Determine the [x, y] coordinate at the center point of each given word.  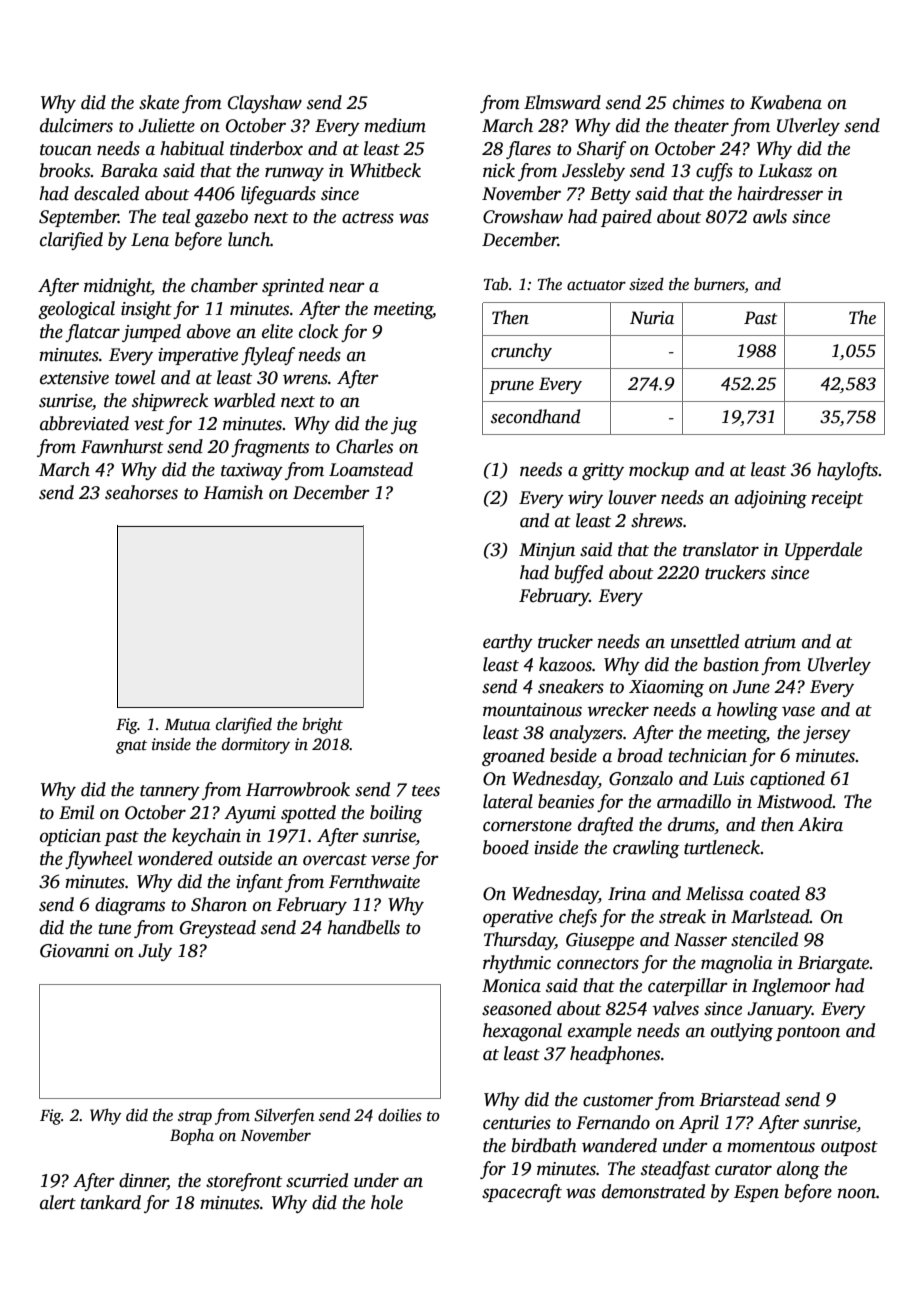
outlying [742, 1032]
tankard [110, 1202]
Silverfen [284, 1116]
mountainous [532, 710]
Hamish [233, 492]
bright [322, 725]
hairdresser [780, 193]
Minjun [547, 551]
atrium [770, 642]
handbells [363, 927]
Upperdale [823, 551]
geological [76, 310]
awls [770, 216]
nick [499, 170]
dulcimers [76, 125]
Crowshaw [523, 216]
